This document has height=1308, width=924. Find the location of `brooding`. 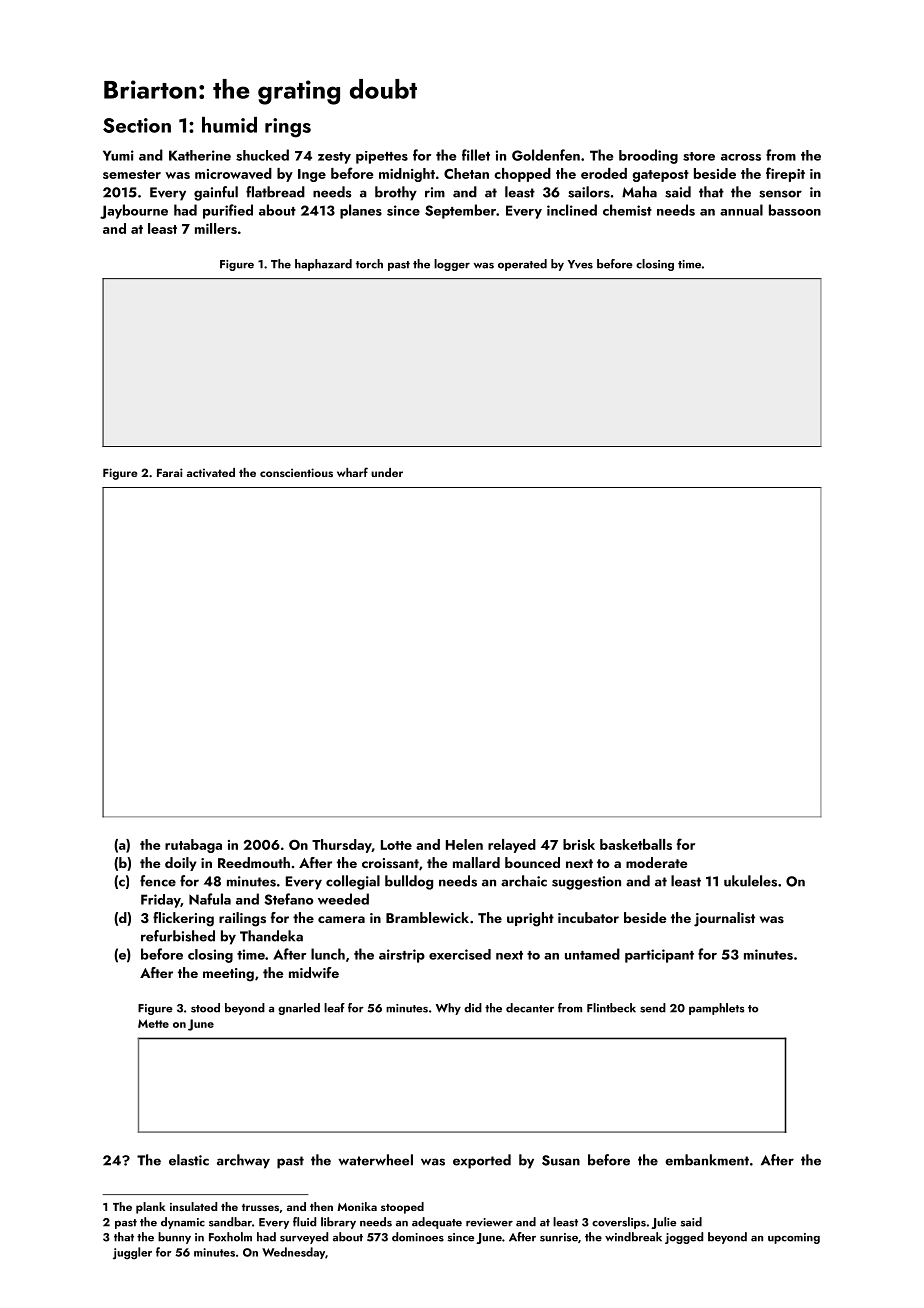

brooding is located at coordinates (648, 156).
